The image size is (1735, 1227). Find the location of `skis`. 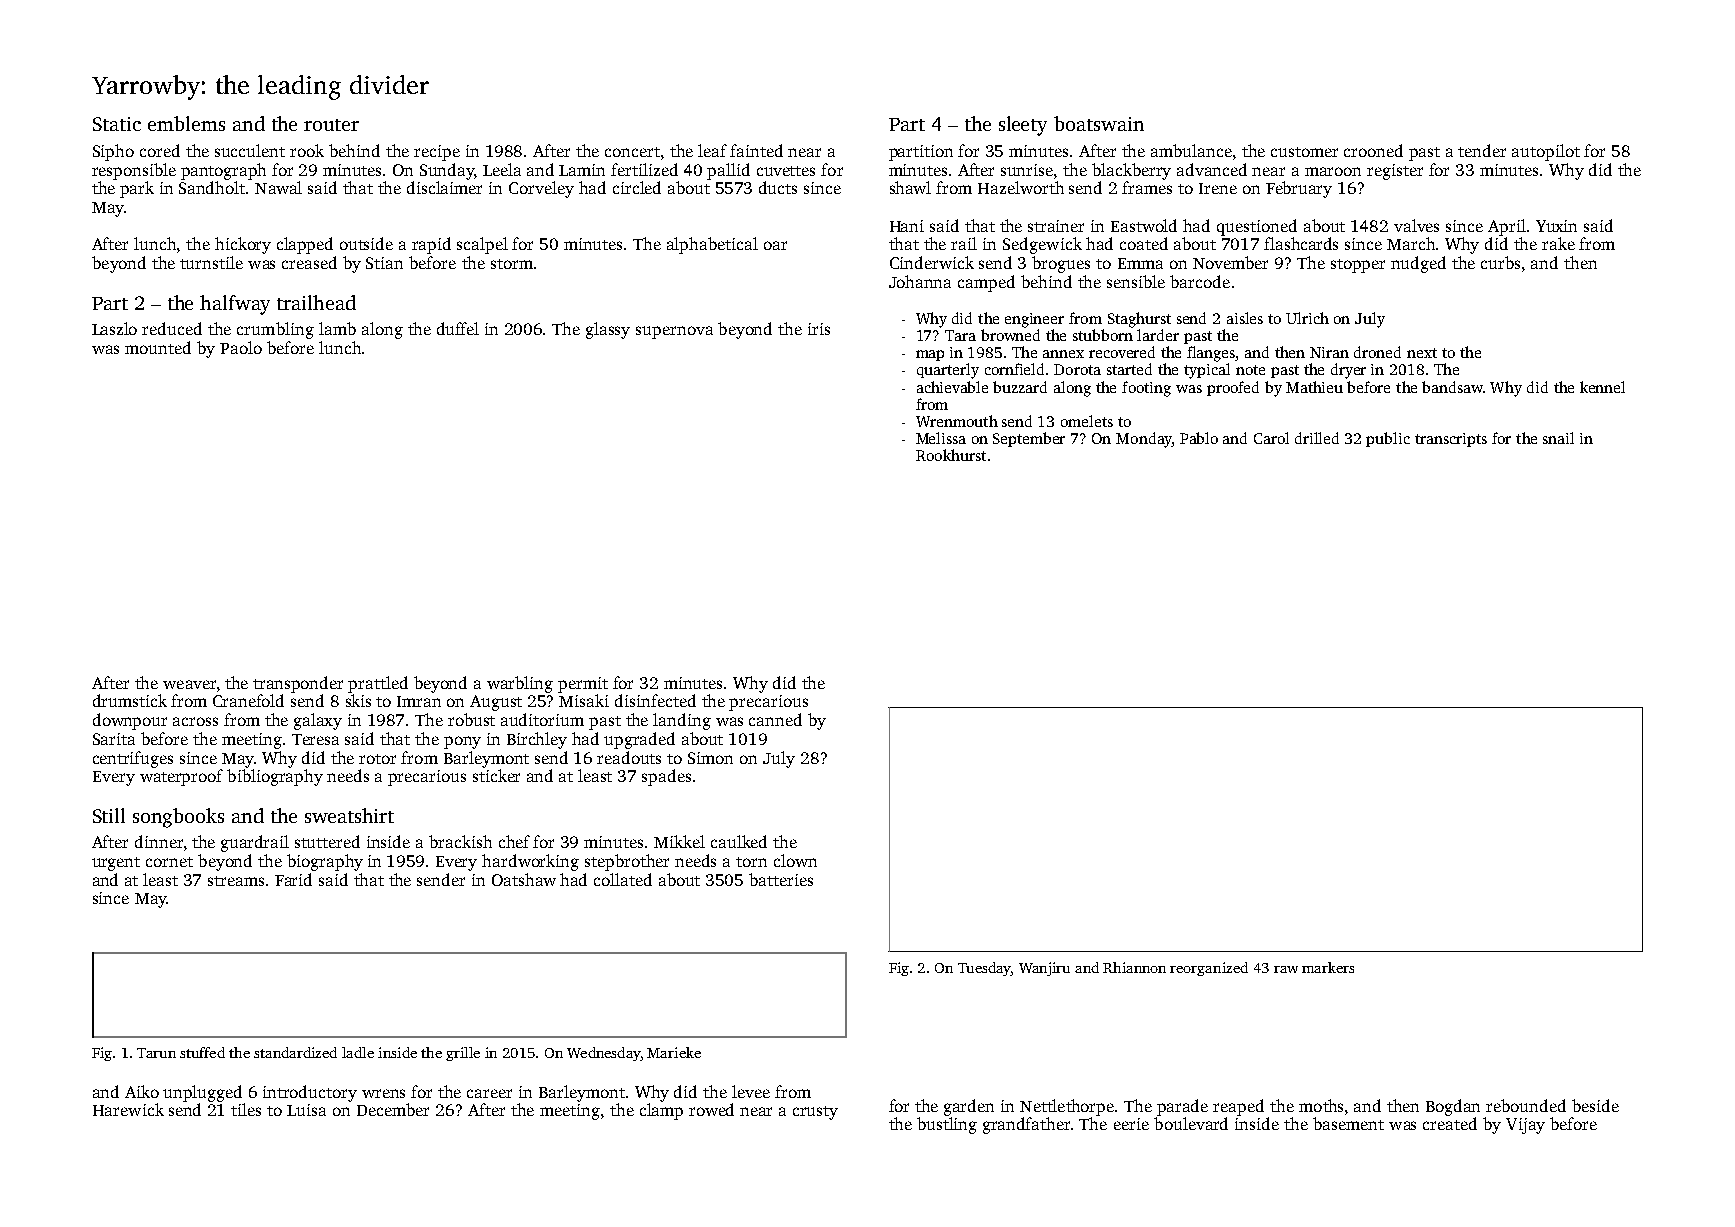

skis is located at coordinates (358, 700).
